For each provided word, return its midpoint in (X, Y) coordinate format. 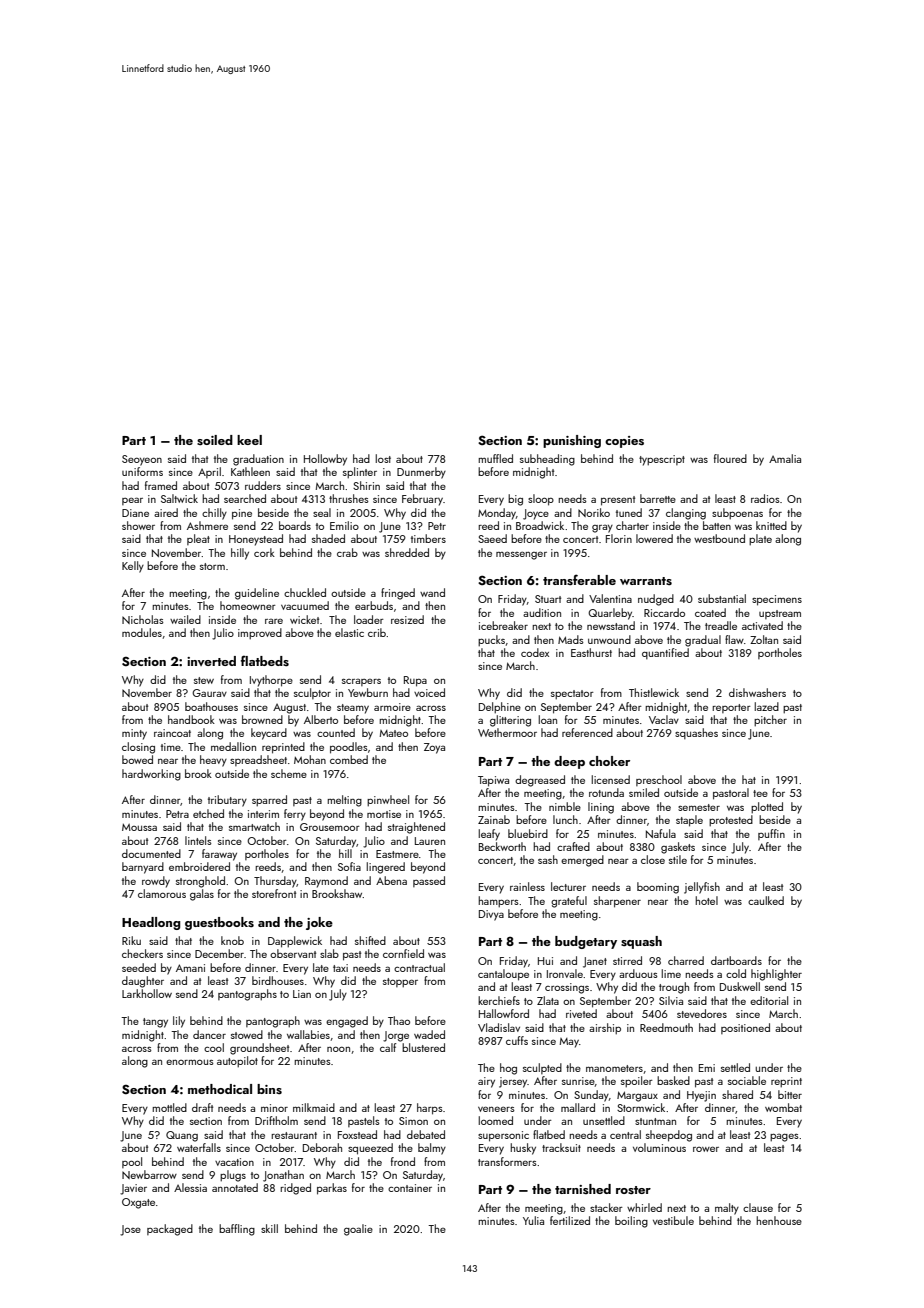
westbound (719, 538)
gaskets (678, 848)
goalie (358, 1230)
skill (269, 1228)
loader (369, 619)
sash (548, 859)
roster (633, 1190)
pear (132, 501)
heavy (213, 761)
